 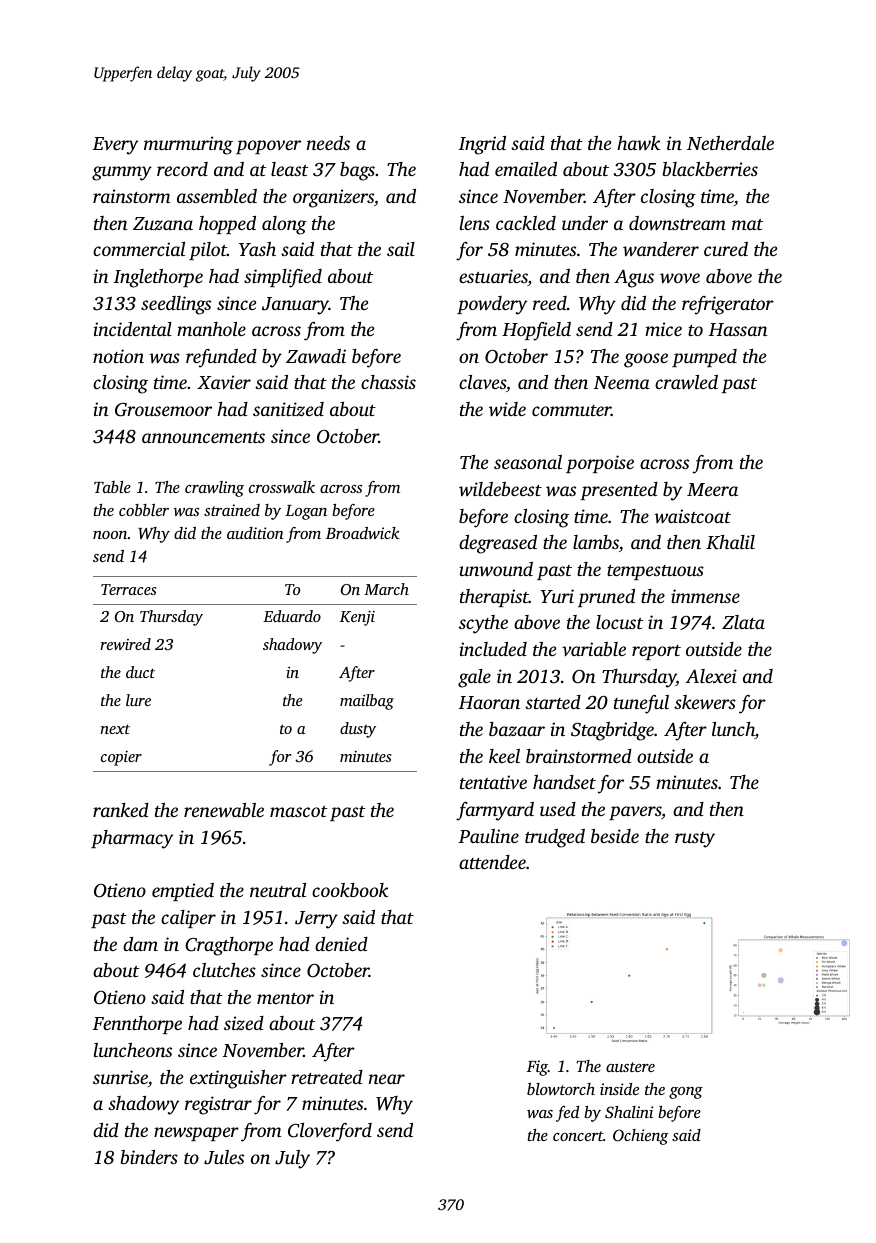 What do you see at coordinates (316, 356) in the screenshot?
I see `Zawadi` at bounding box center [316, 356].
